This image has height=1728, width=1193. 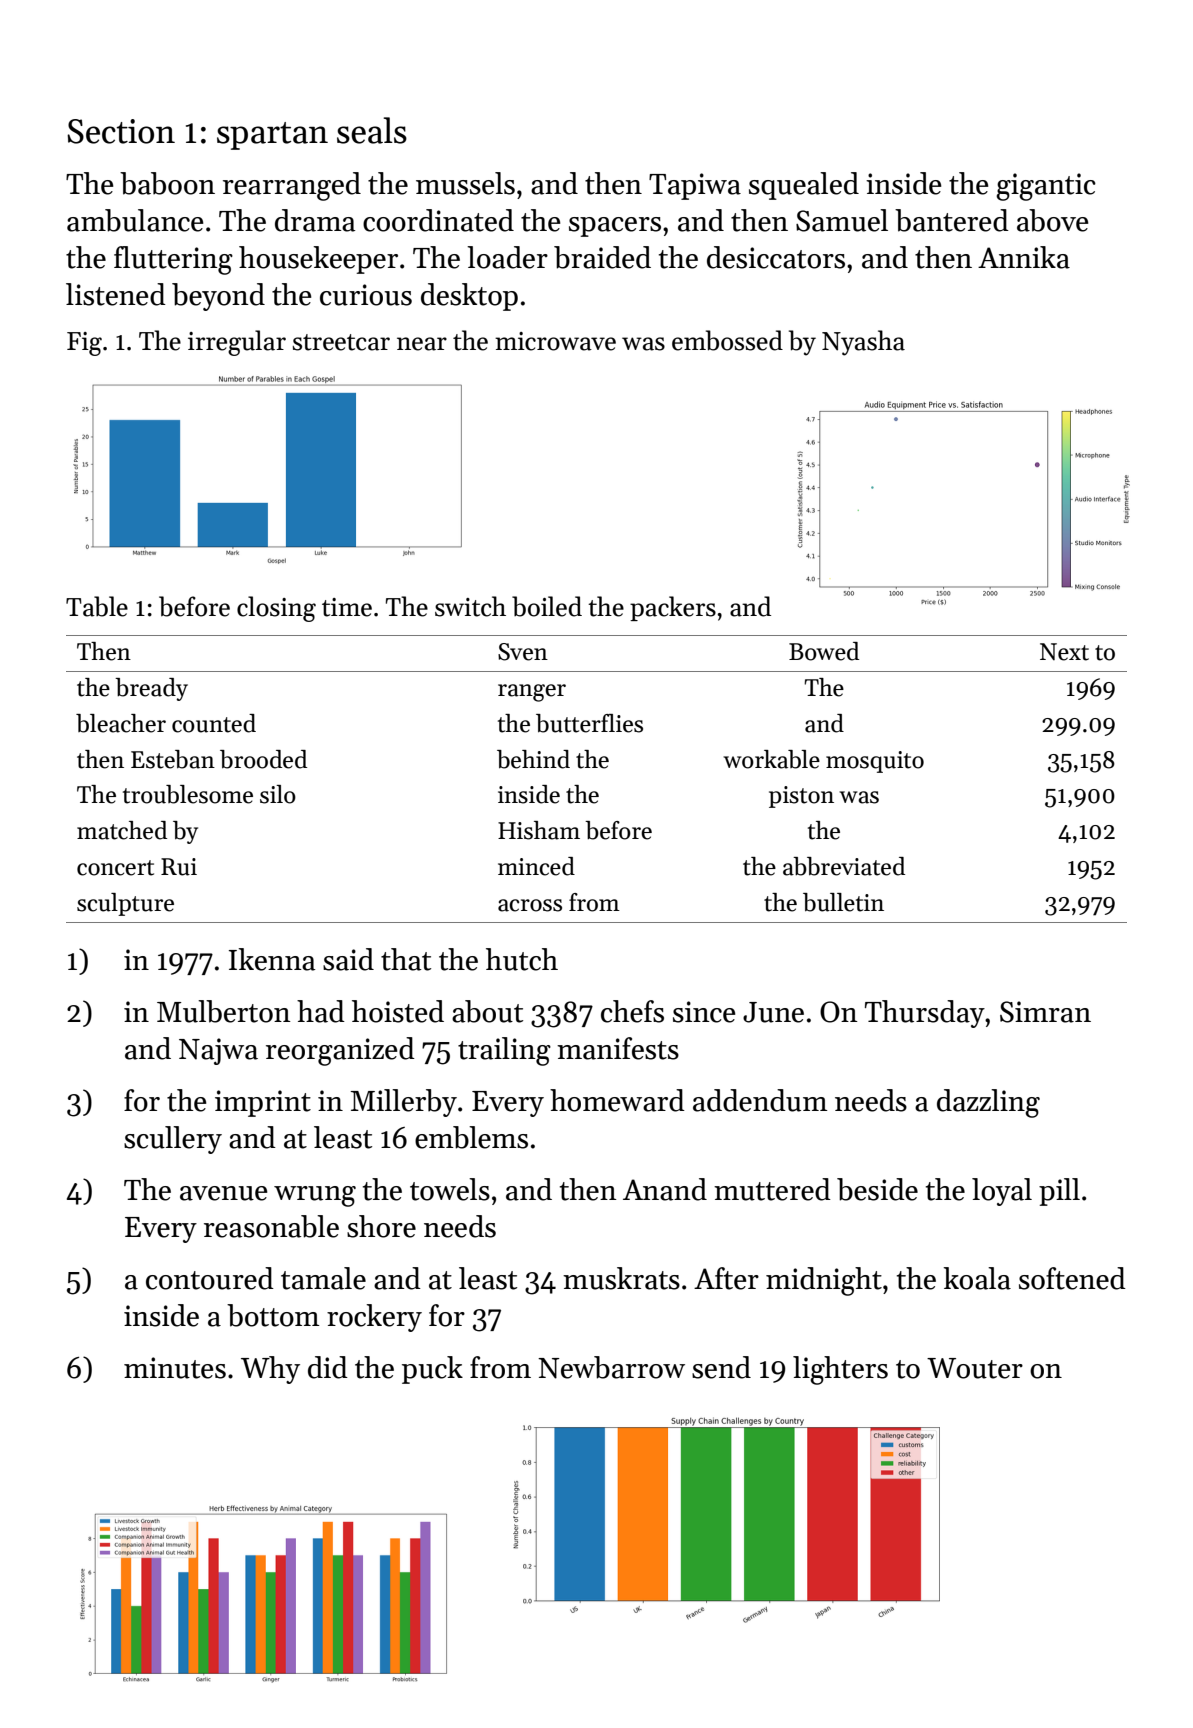 What do you see at coordinates (824, 651) in the image?
I see `Bowed` at bounding box center [824, 651].
